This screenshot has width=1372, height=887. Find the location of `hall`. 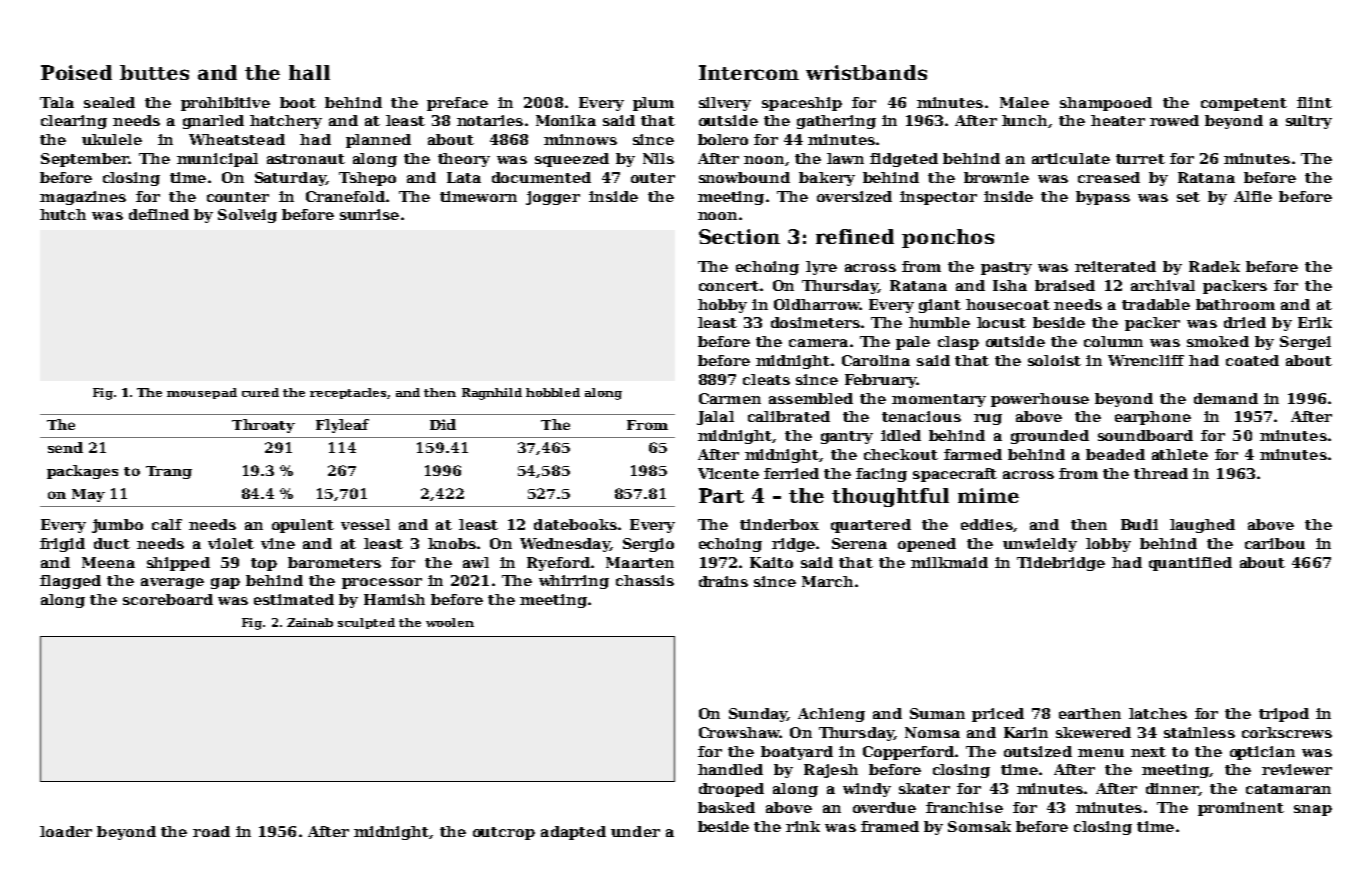

hall is located at coordinates (309, 72).
